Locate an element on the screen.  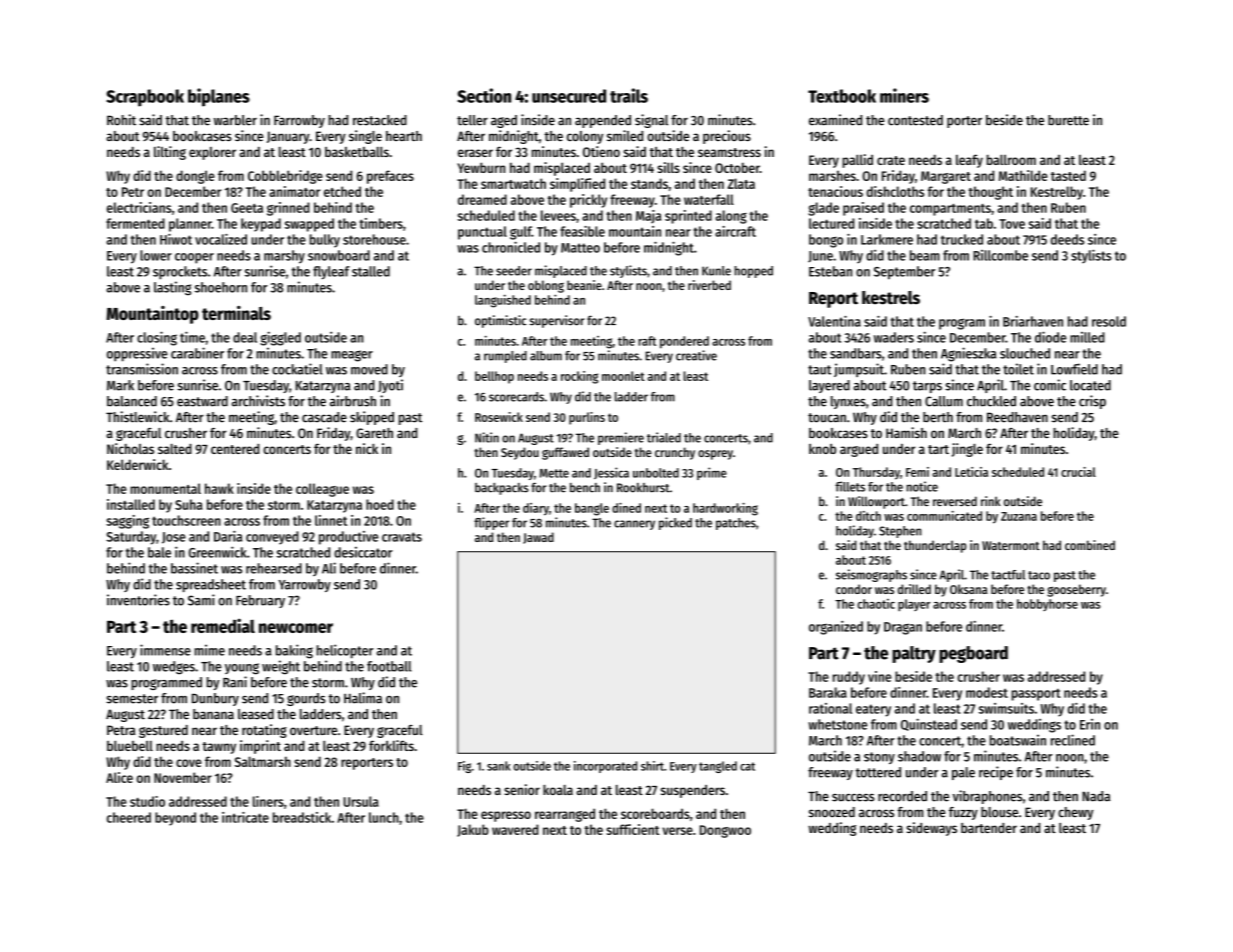
Section is located at coordinates (484, 95).
